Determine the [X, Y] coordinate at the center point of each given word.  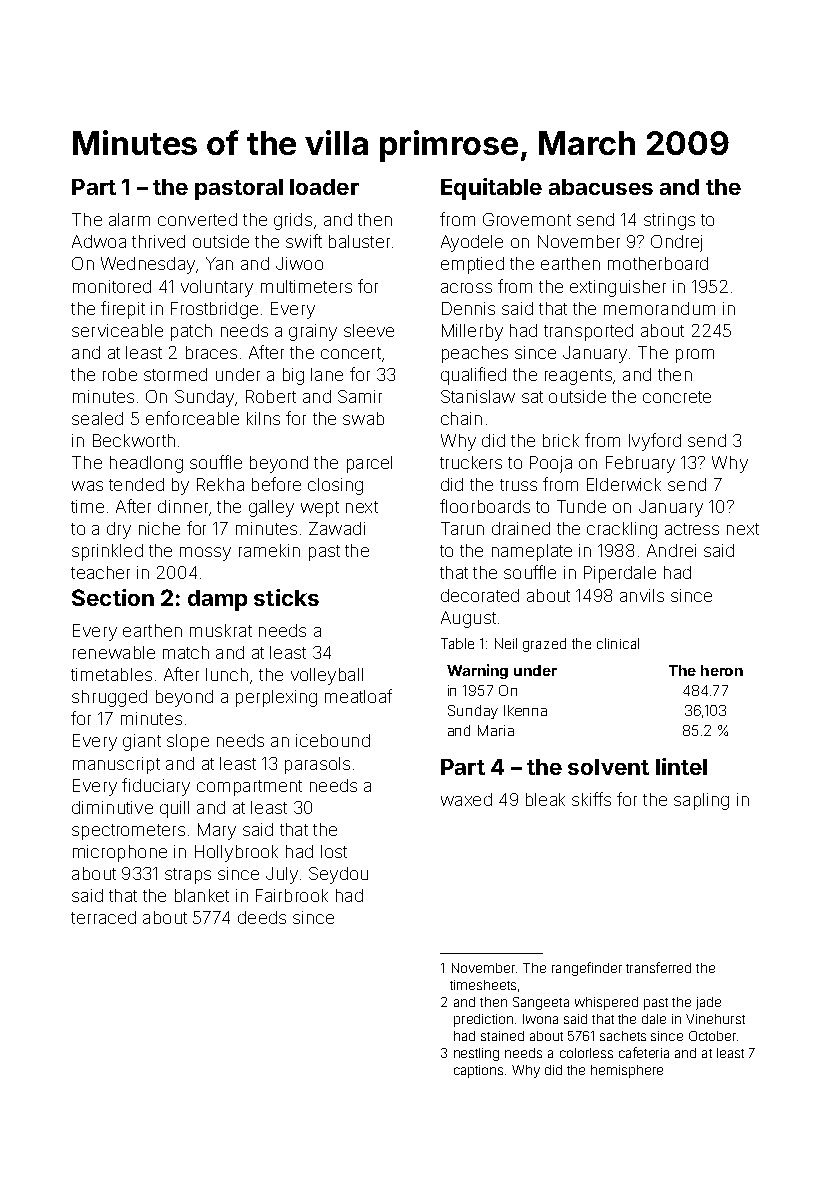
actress [692, 529]
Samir [360, 396]
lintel [681, 766]
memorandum [659, 308]
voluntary [217, 288]
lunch [227, 674]
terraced [103, 917]
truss [518, 485]
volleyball [327, 676]
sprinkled [107, 552]
